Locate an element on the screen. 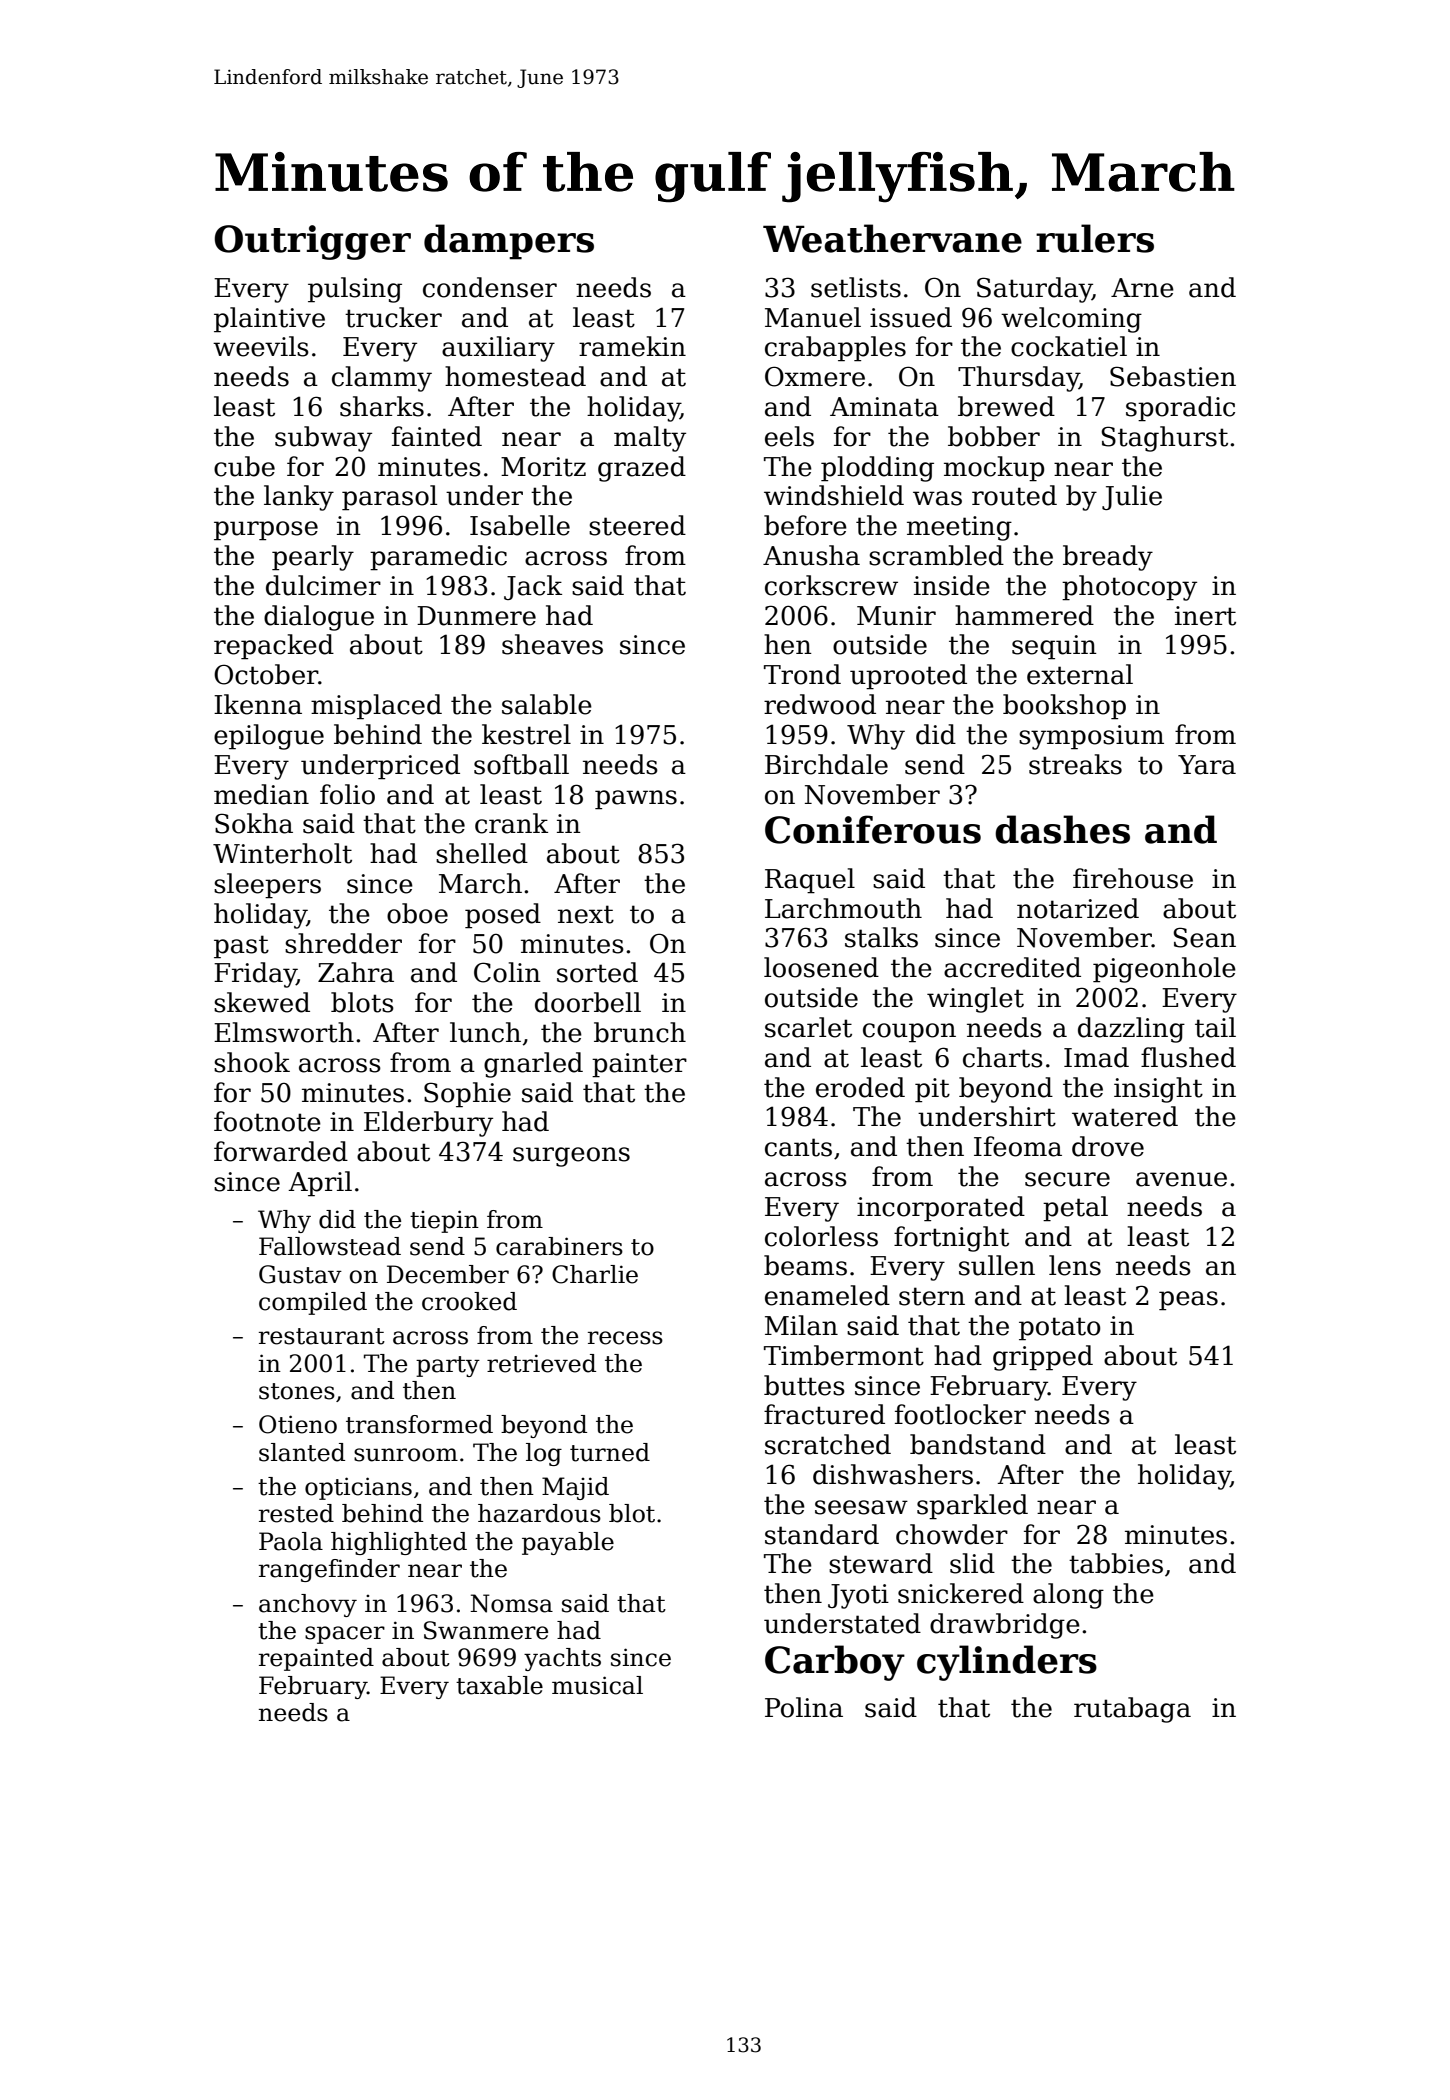 The image size is (1450, 2100). tabbies is located at coordinates (1116, 1563).
